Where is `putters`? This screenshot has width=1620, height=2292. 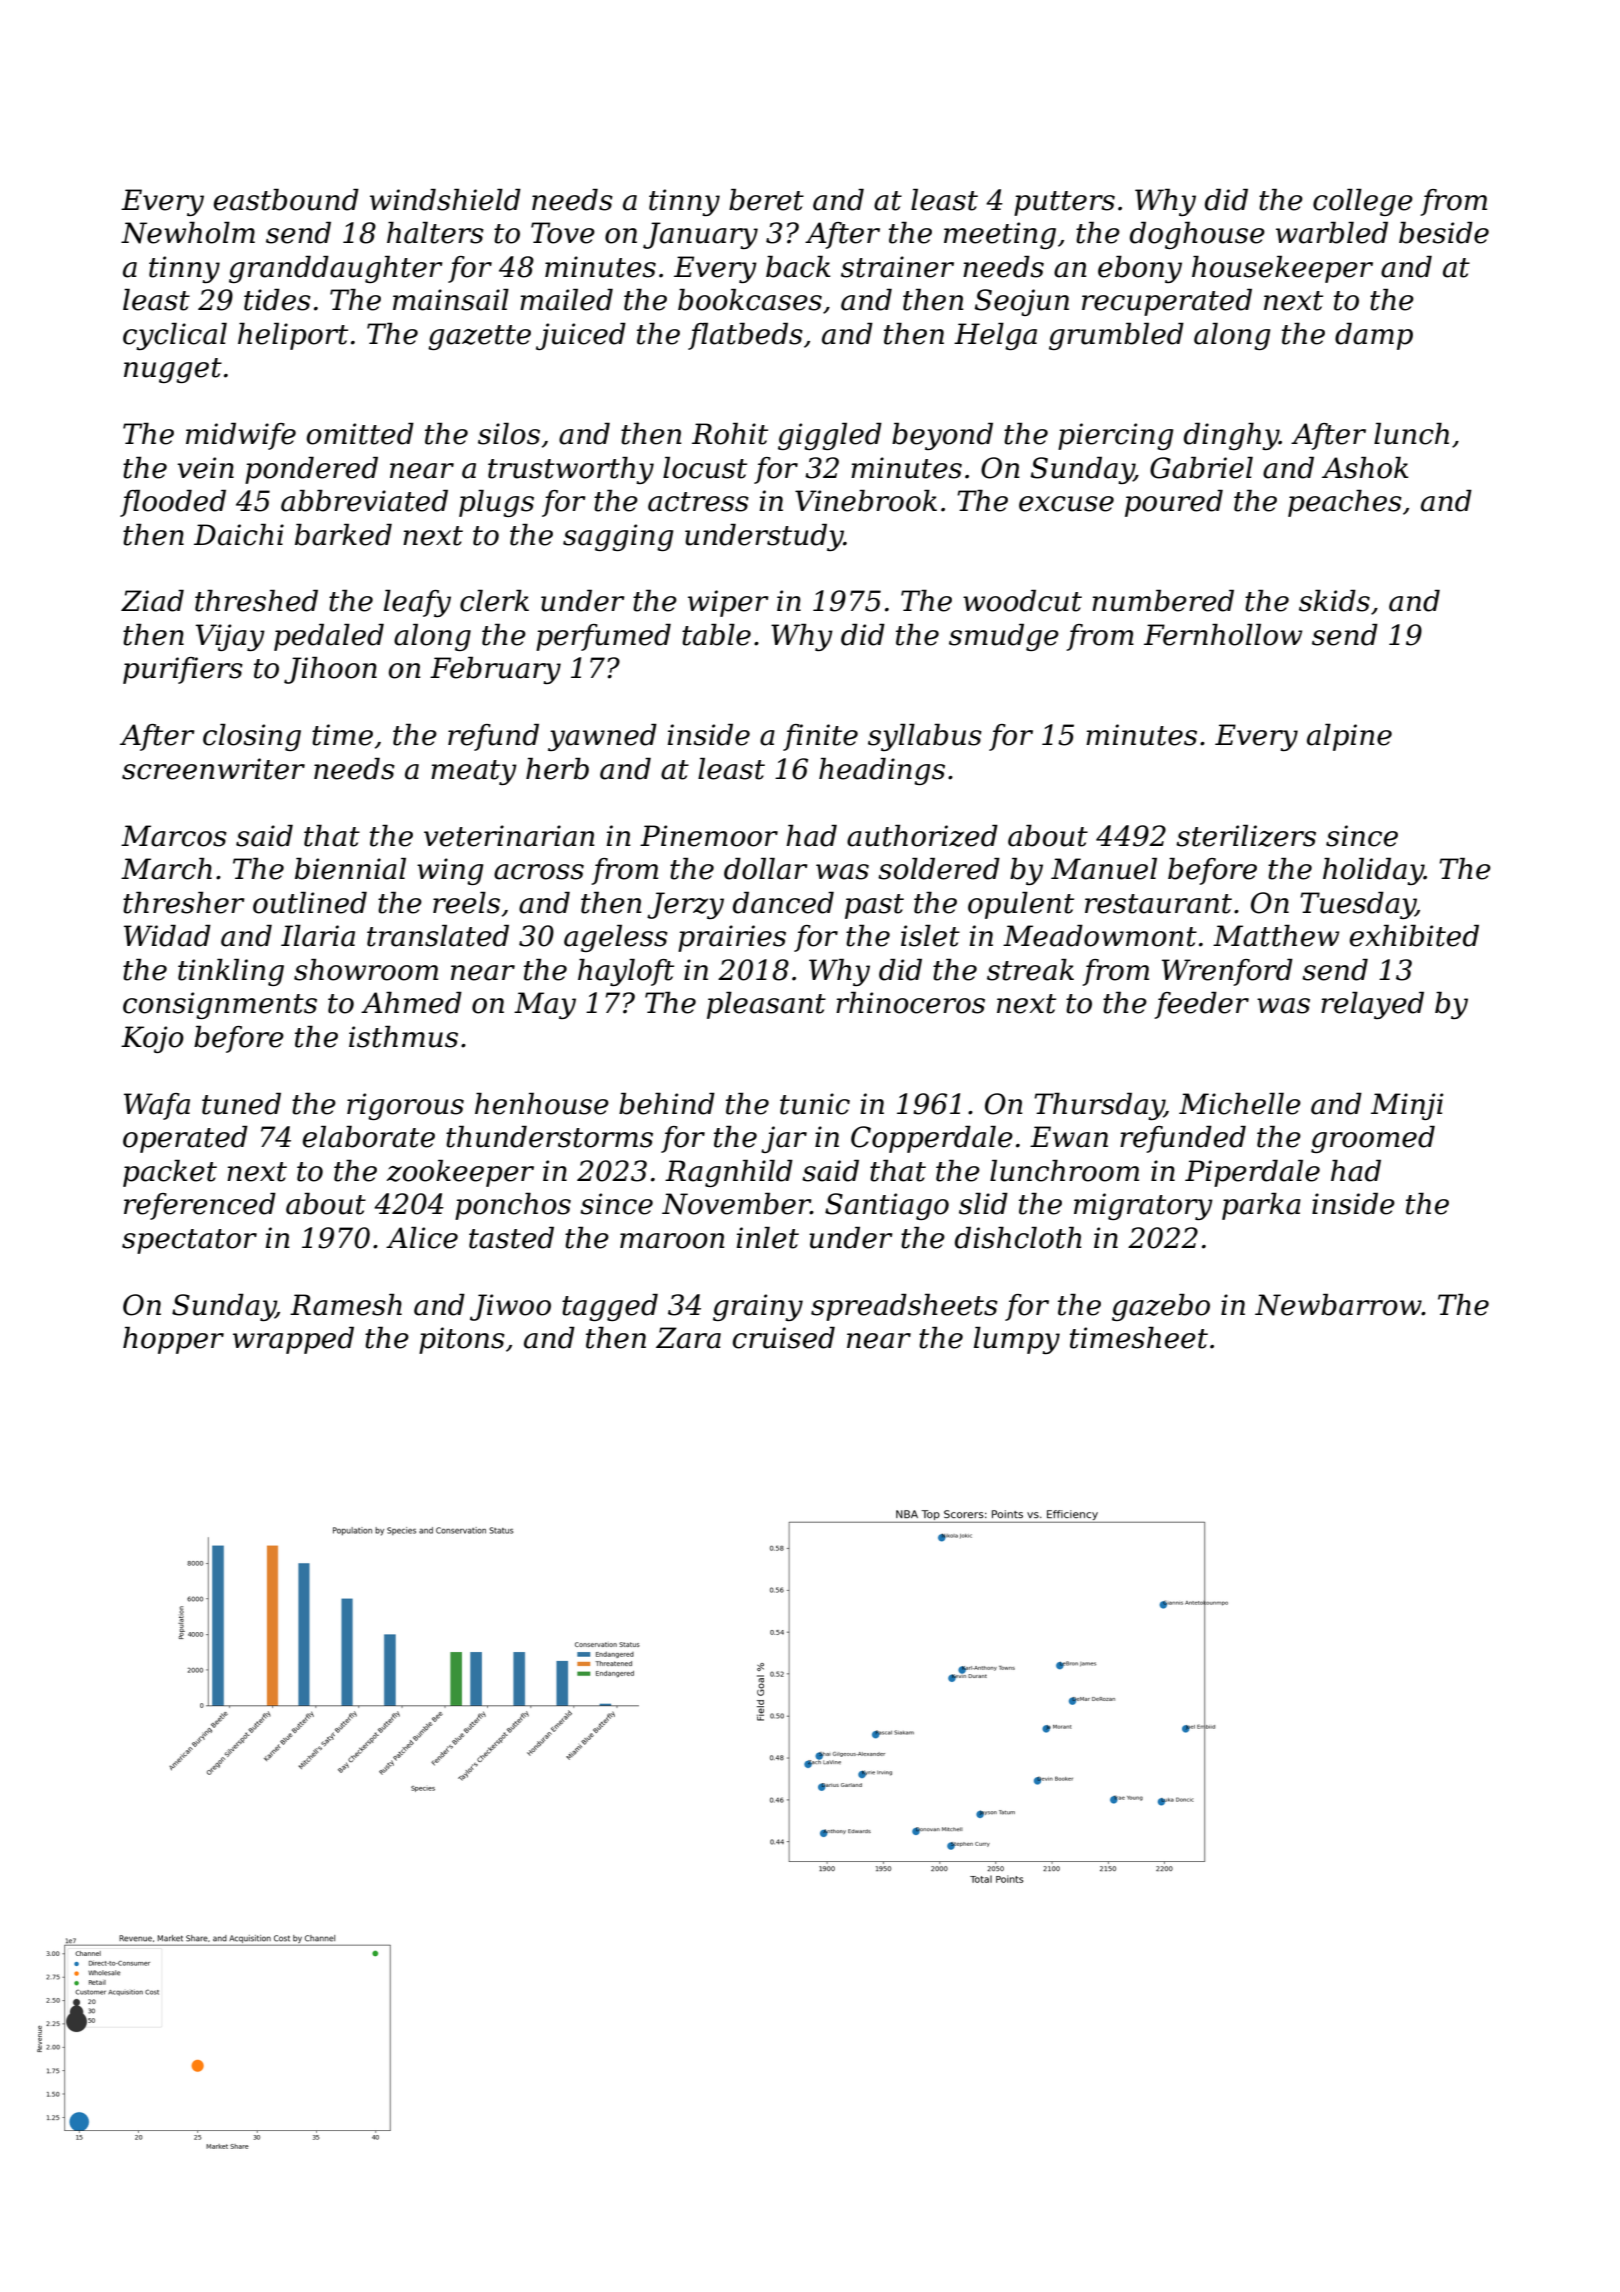
putters is located at coordinates (1064, 203).
